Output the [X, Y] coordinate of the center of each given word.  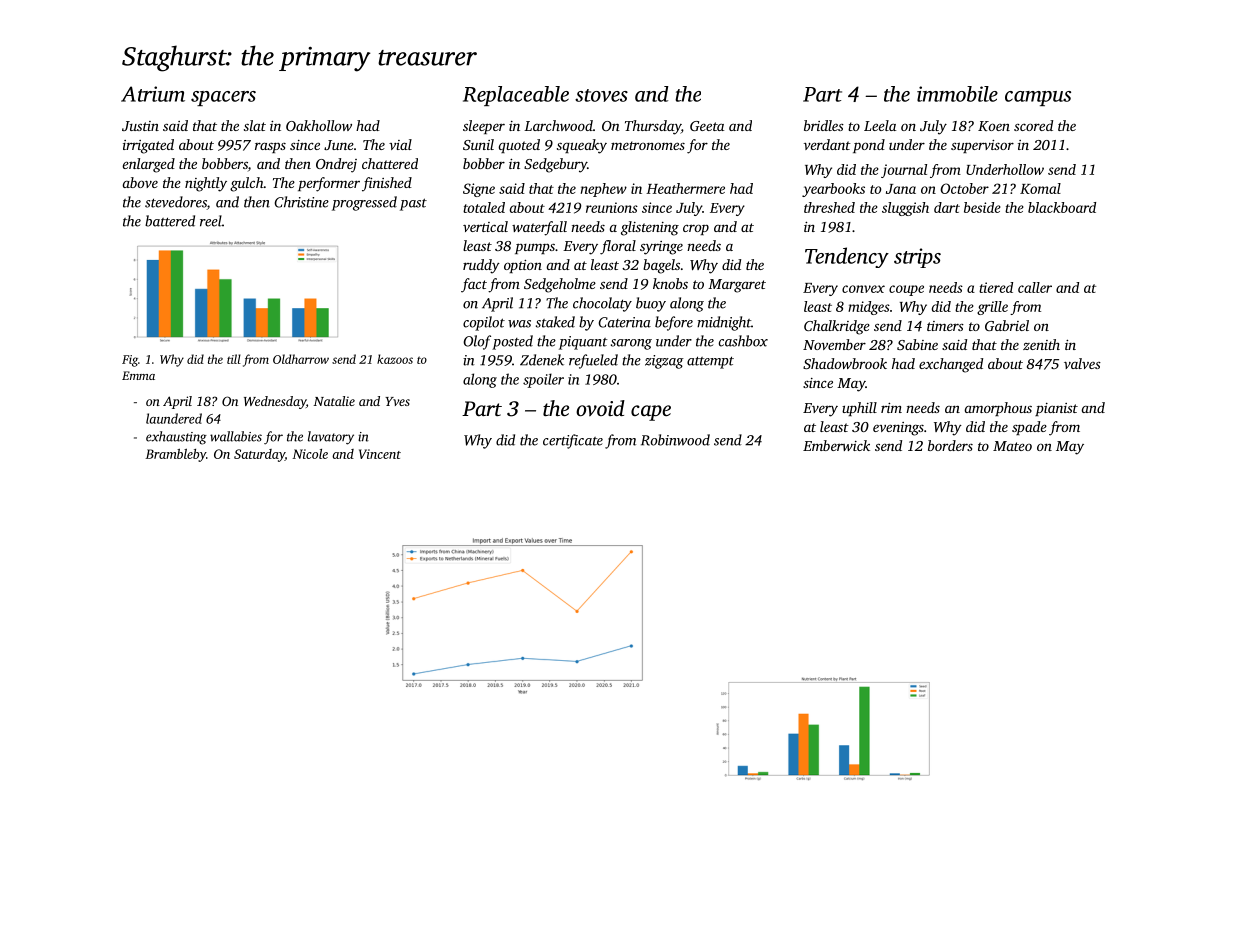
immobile [957, 94]
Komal [1040, 188]
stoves [601, 95]
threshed [829, 207]
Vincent [380, 454]
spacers [223, 98]
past [413, 204]
